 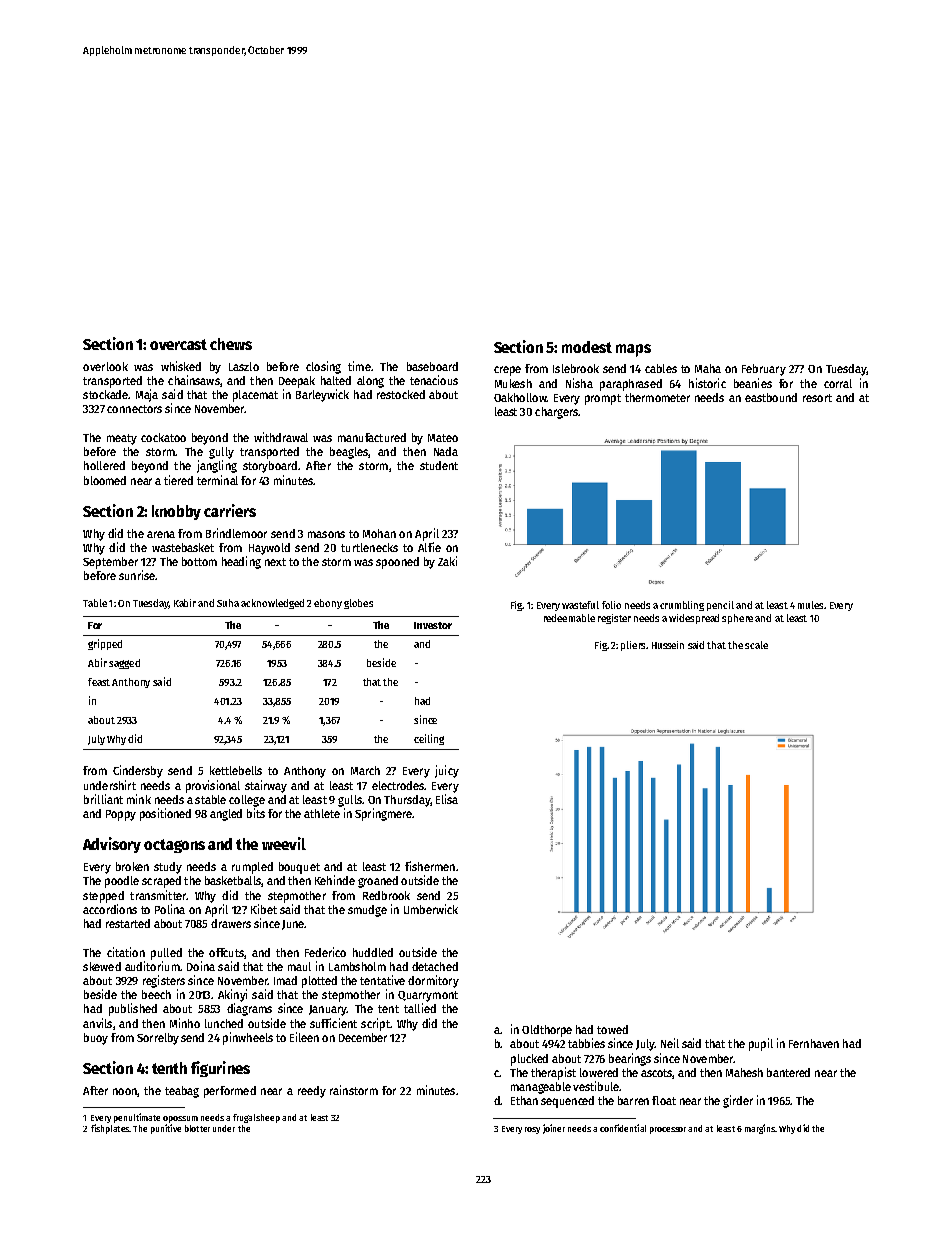 I want to click on ebony, so click(x=328, y=604).
